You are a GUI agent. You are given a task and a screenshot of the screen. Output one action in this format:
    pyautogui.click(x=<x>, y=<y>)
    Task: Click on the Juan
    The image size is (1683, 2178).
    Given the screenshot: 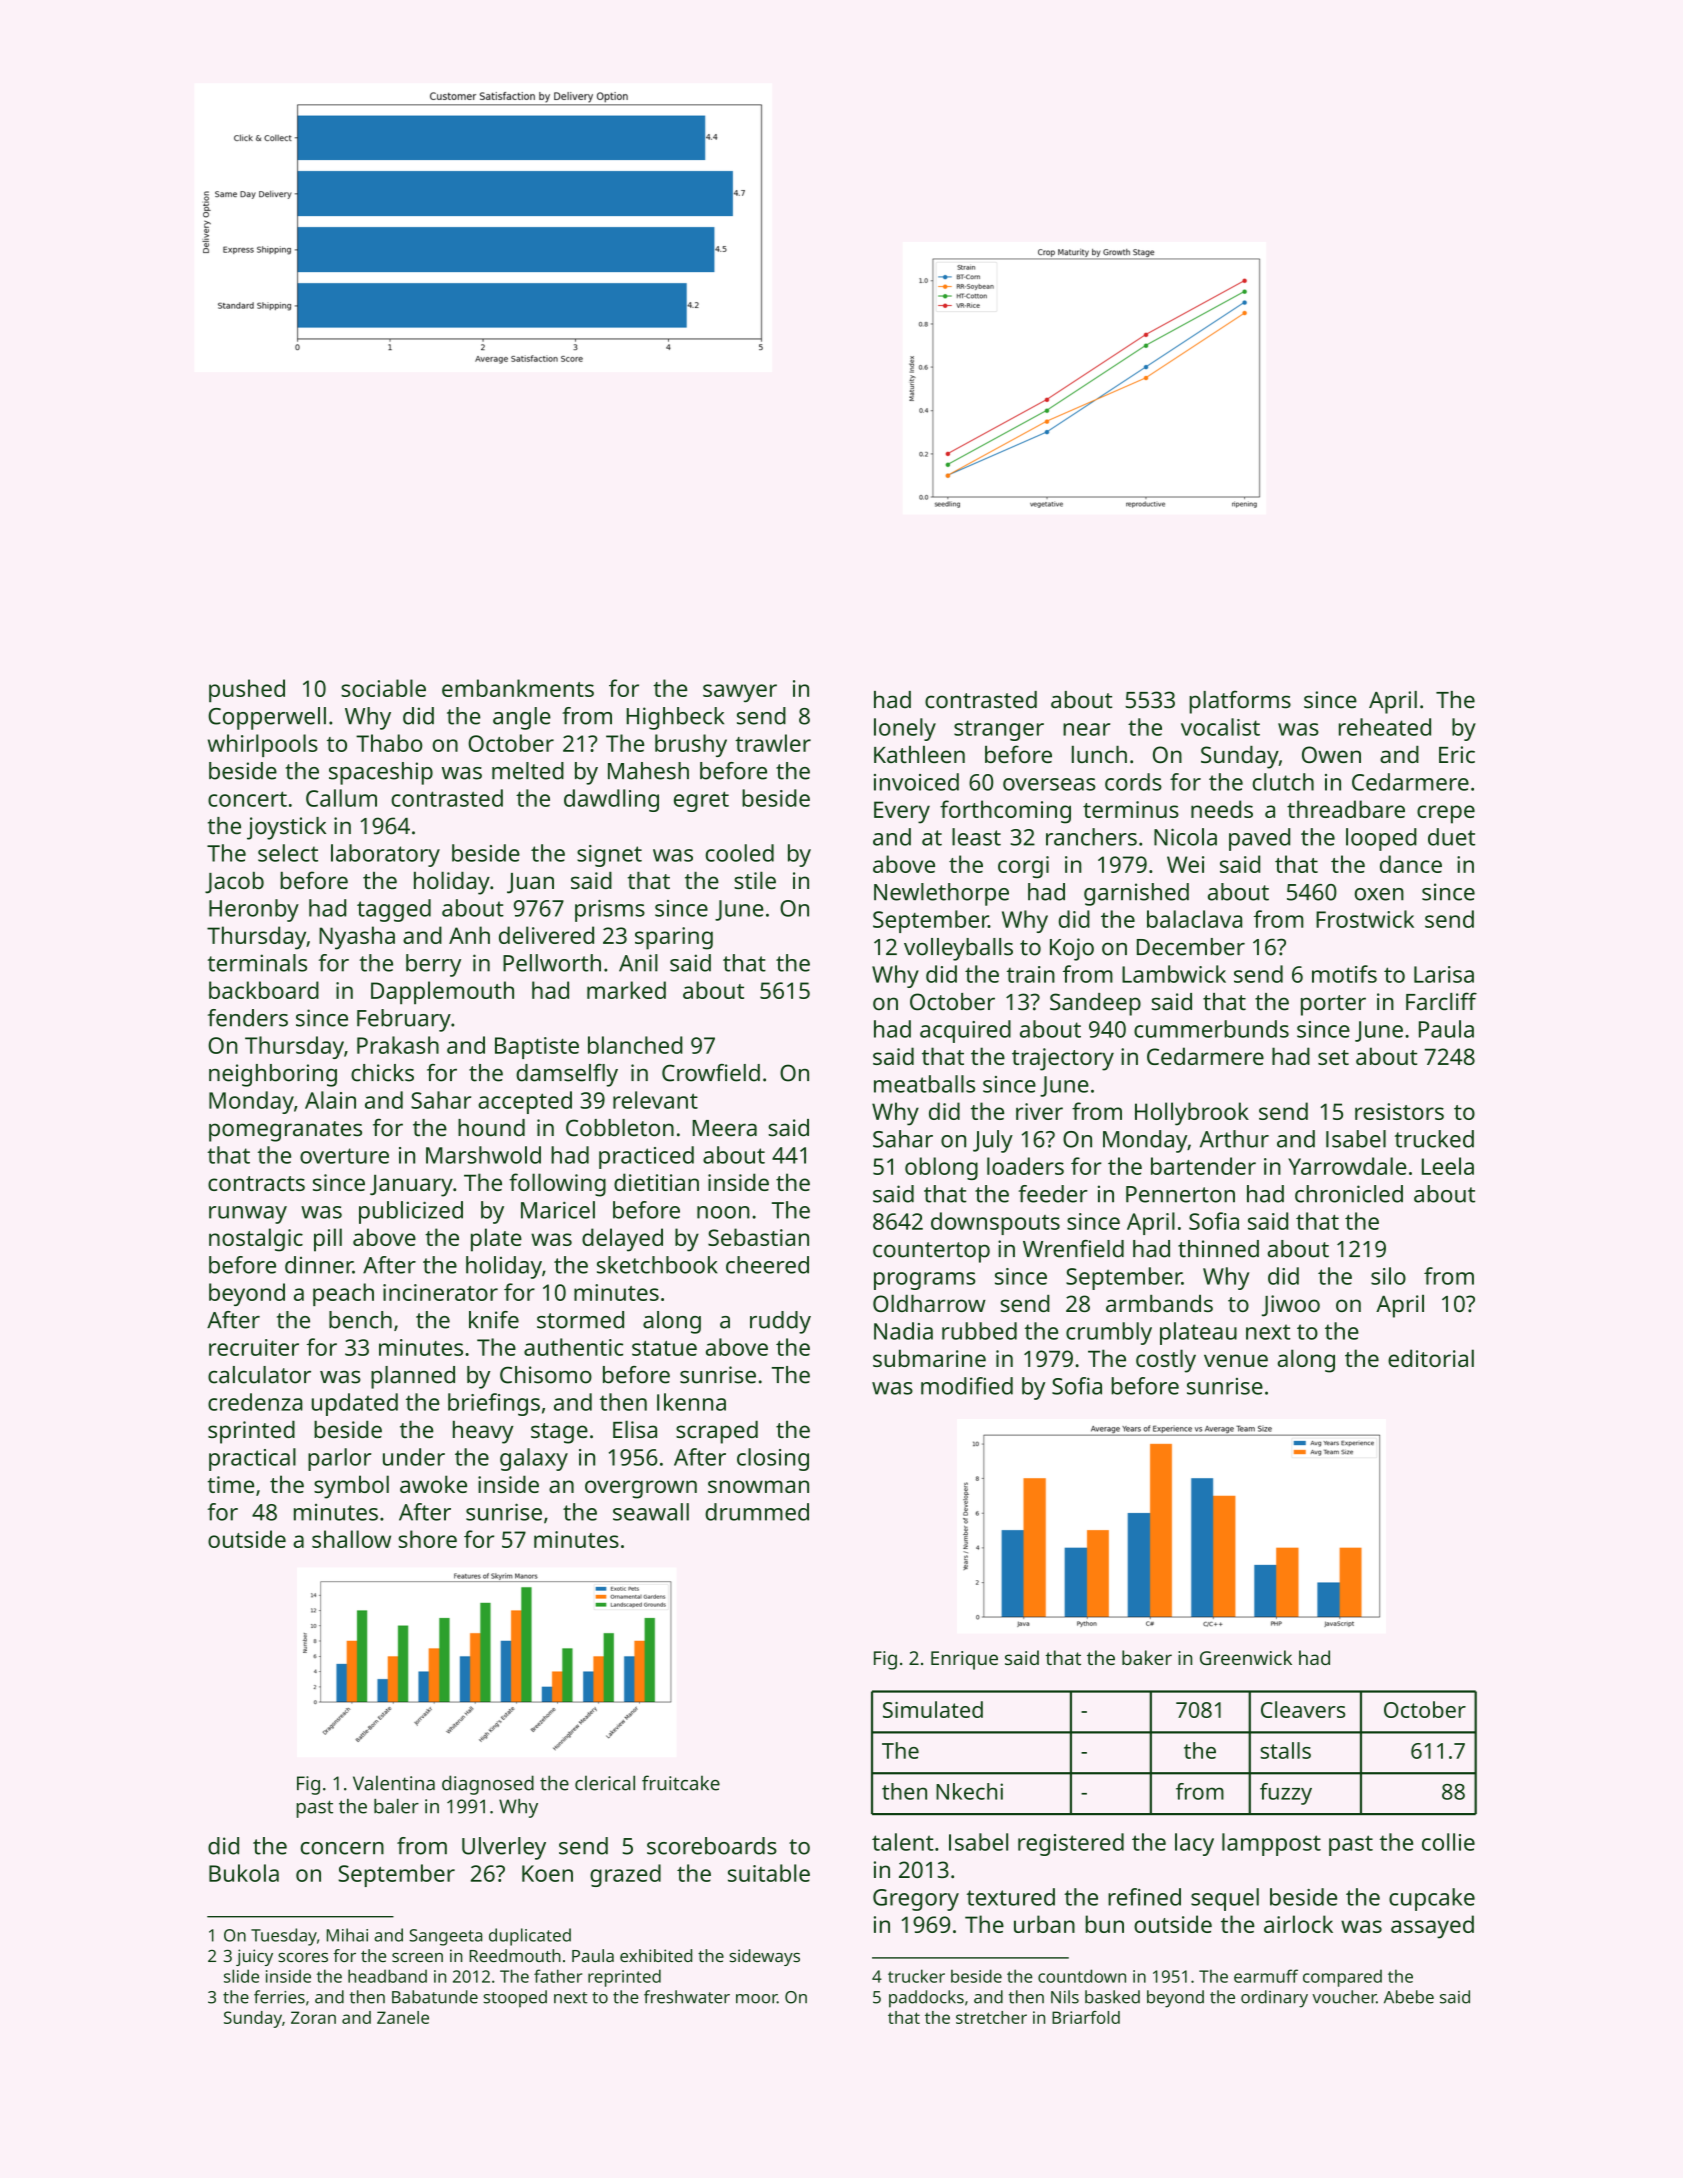 What is the action you would take?
    pyautogui.click(x=530, y=883)
